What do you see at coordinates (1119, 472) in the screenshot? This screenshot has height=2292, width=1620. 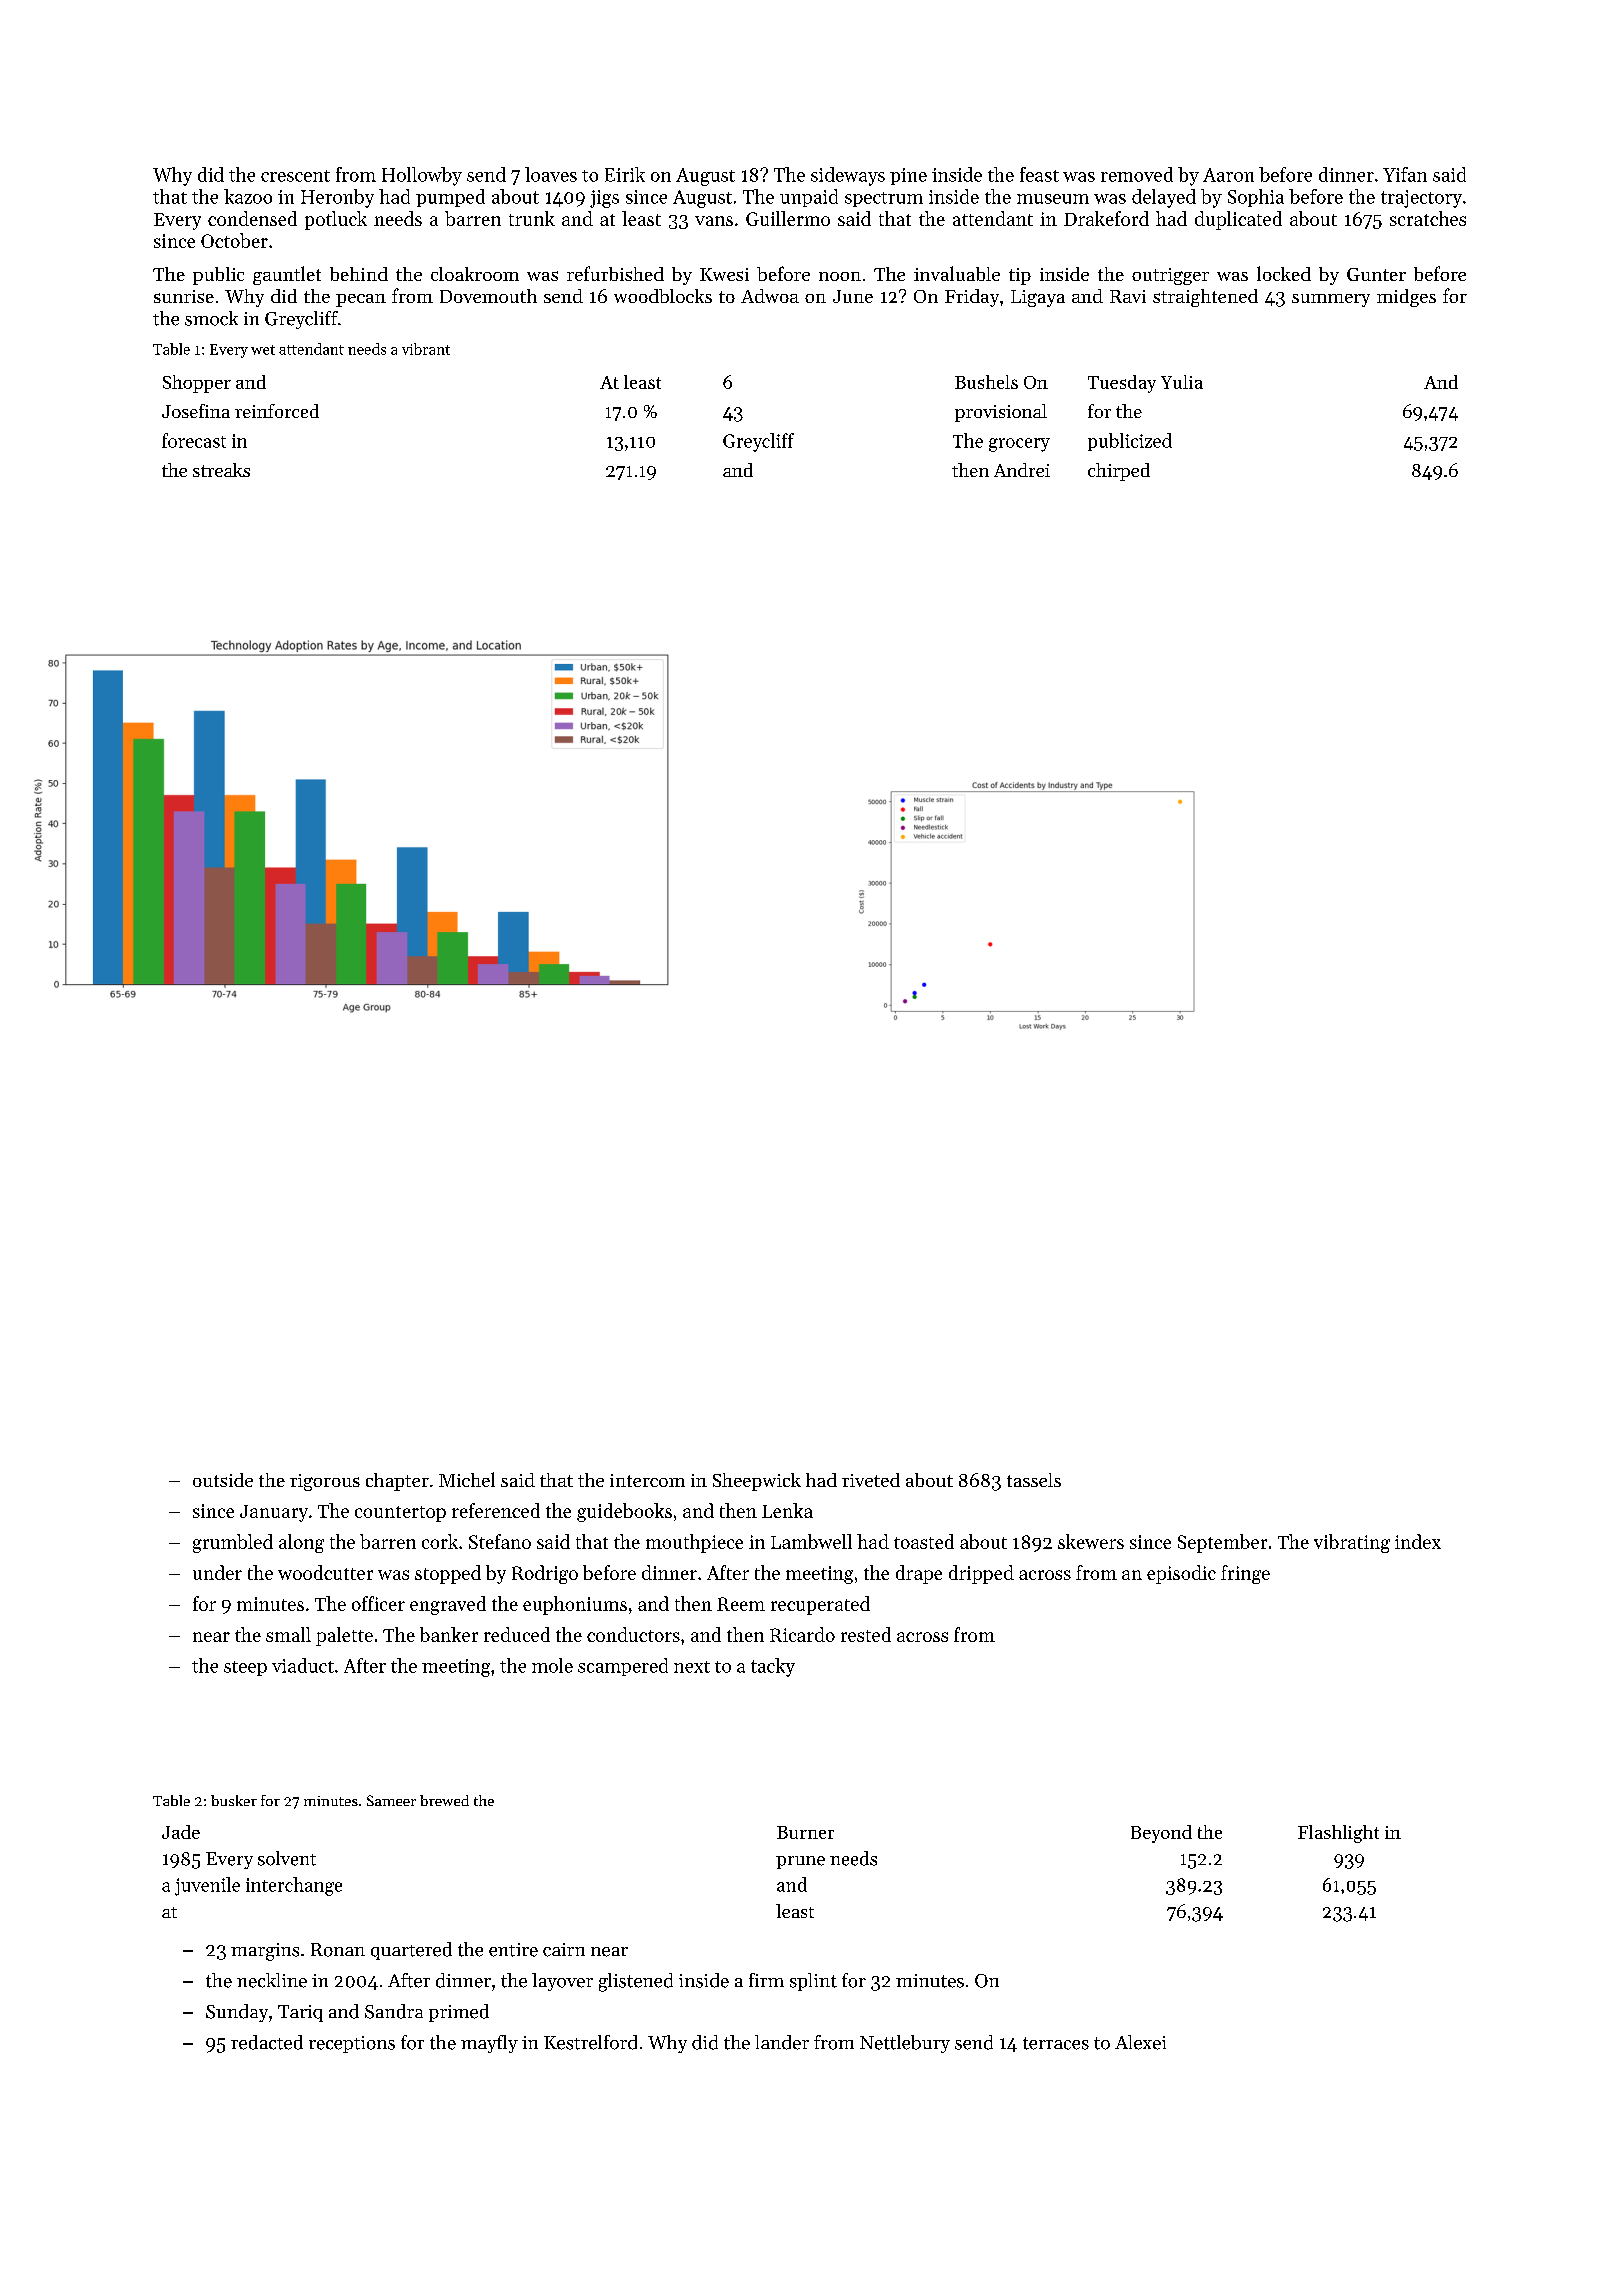 I see `chirped` at bounding box center [1119, 472].
